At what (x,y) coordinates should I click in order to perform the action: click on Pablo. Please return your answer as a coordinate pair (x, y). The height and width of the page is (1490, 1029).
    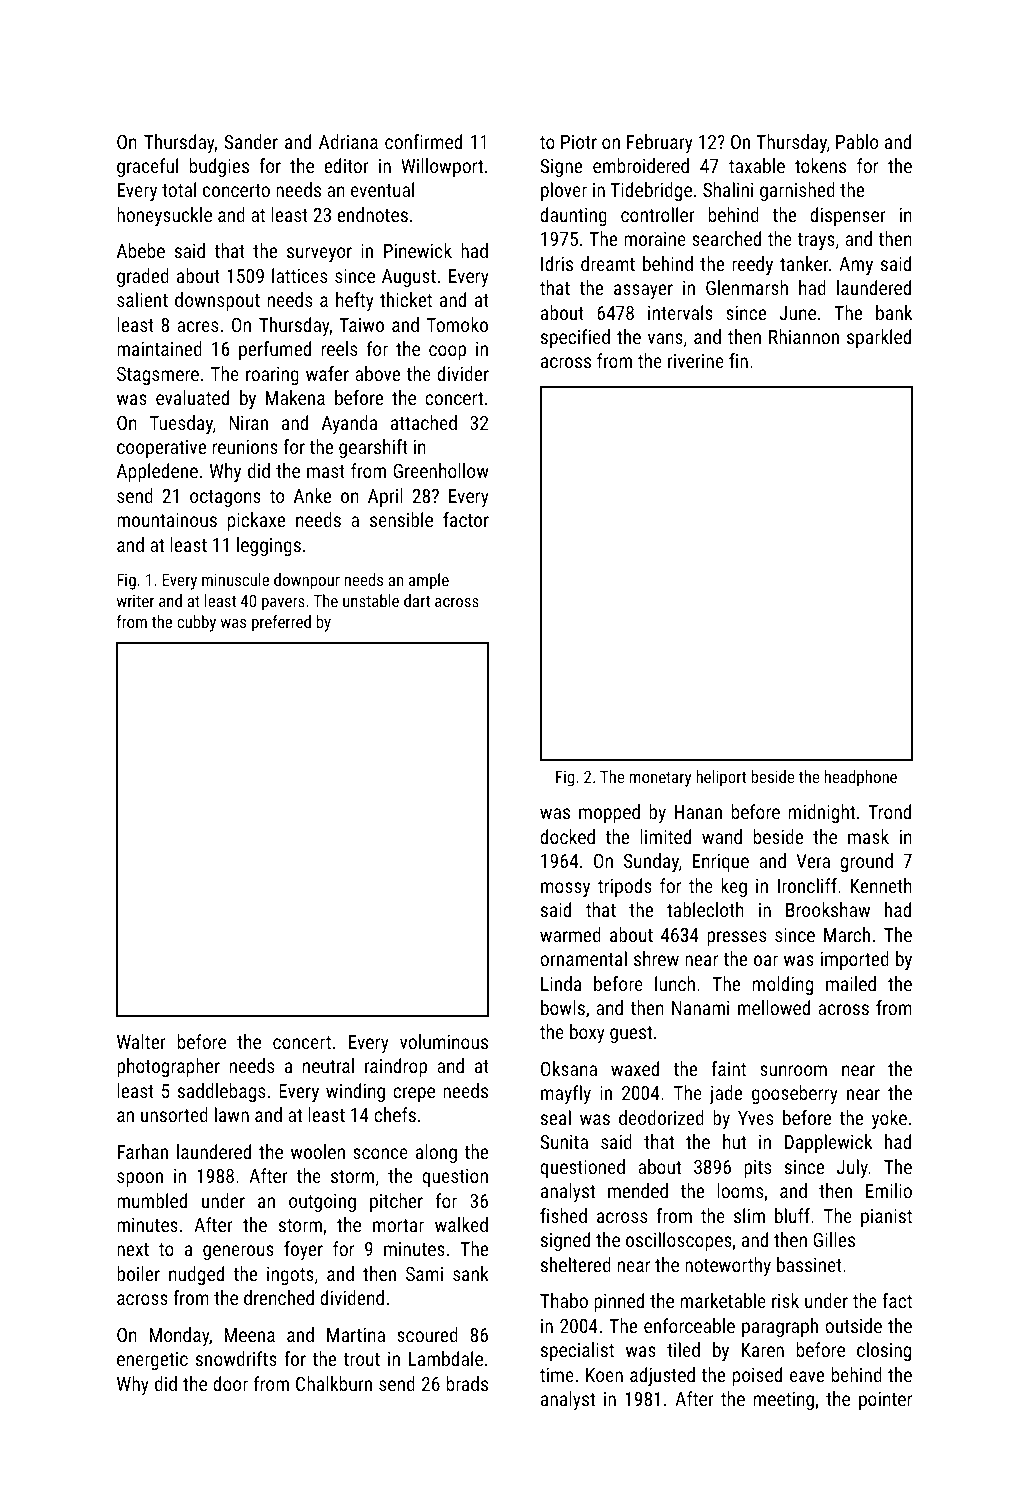
    Looking at the image, I should click on (857, 141).
